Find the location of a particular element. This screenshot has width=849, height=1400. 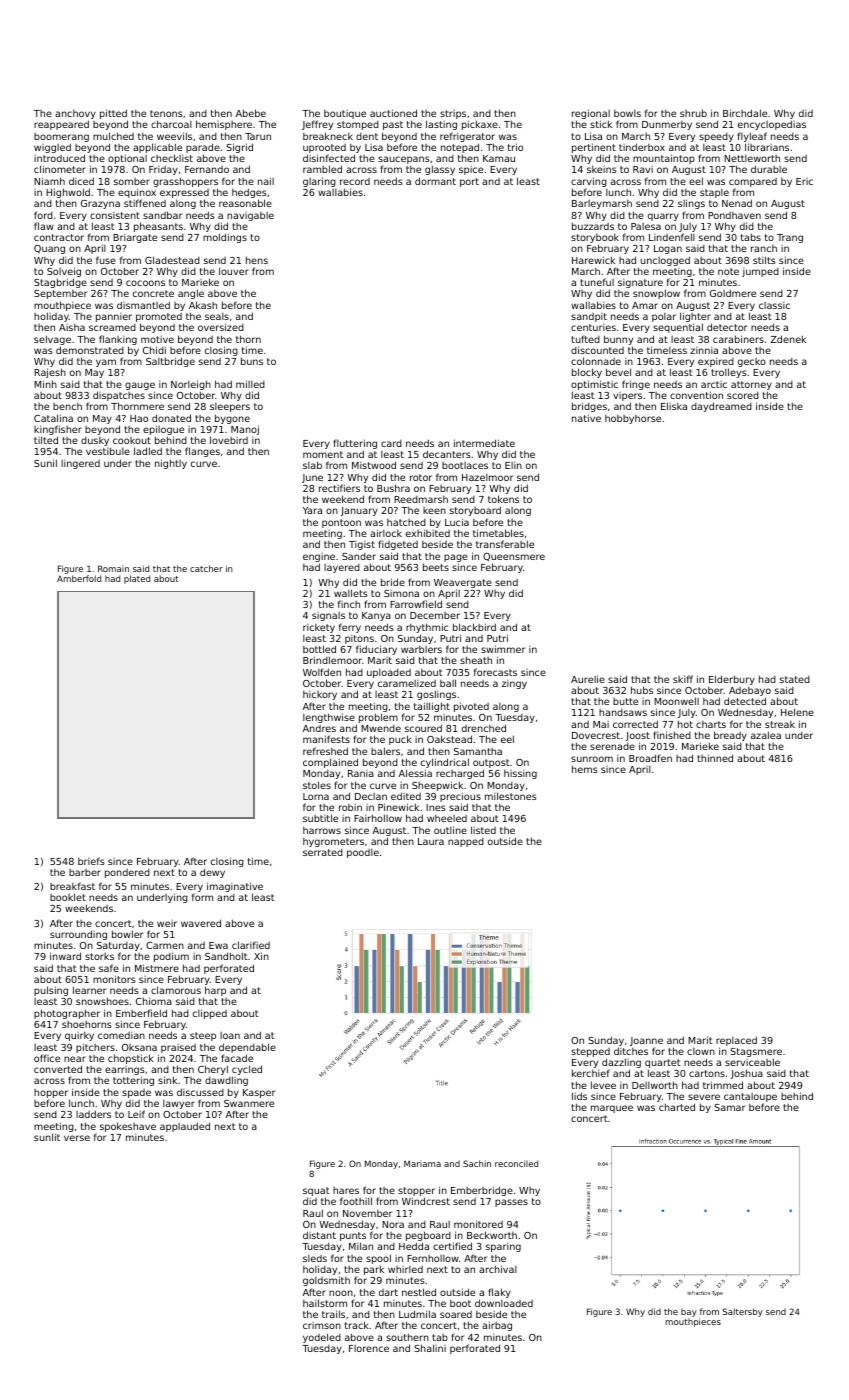

bridges is located at coordinates (589, 407).
